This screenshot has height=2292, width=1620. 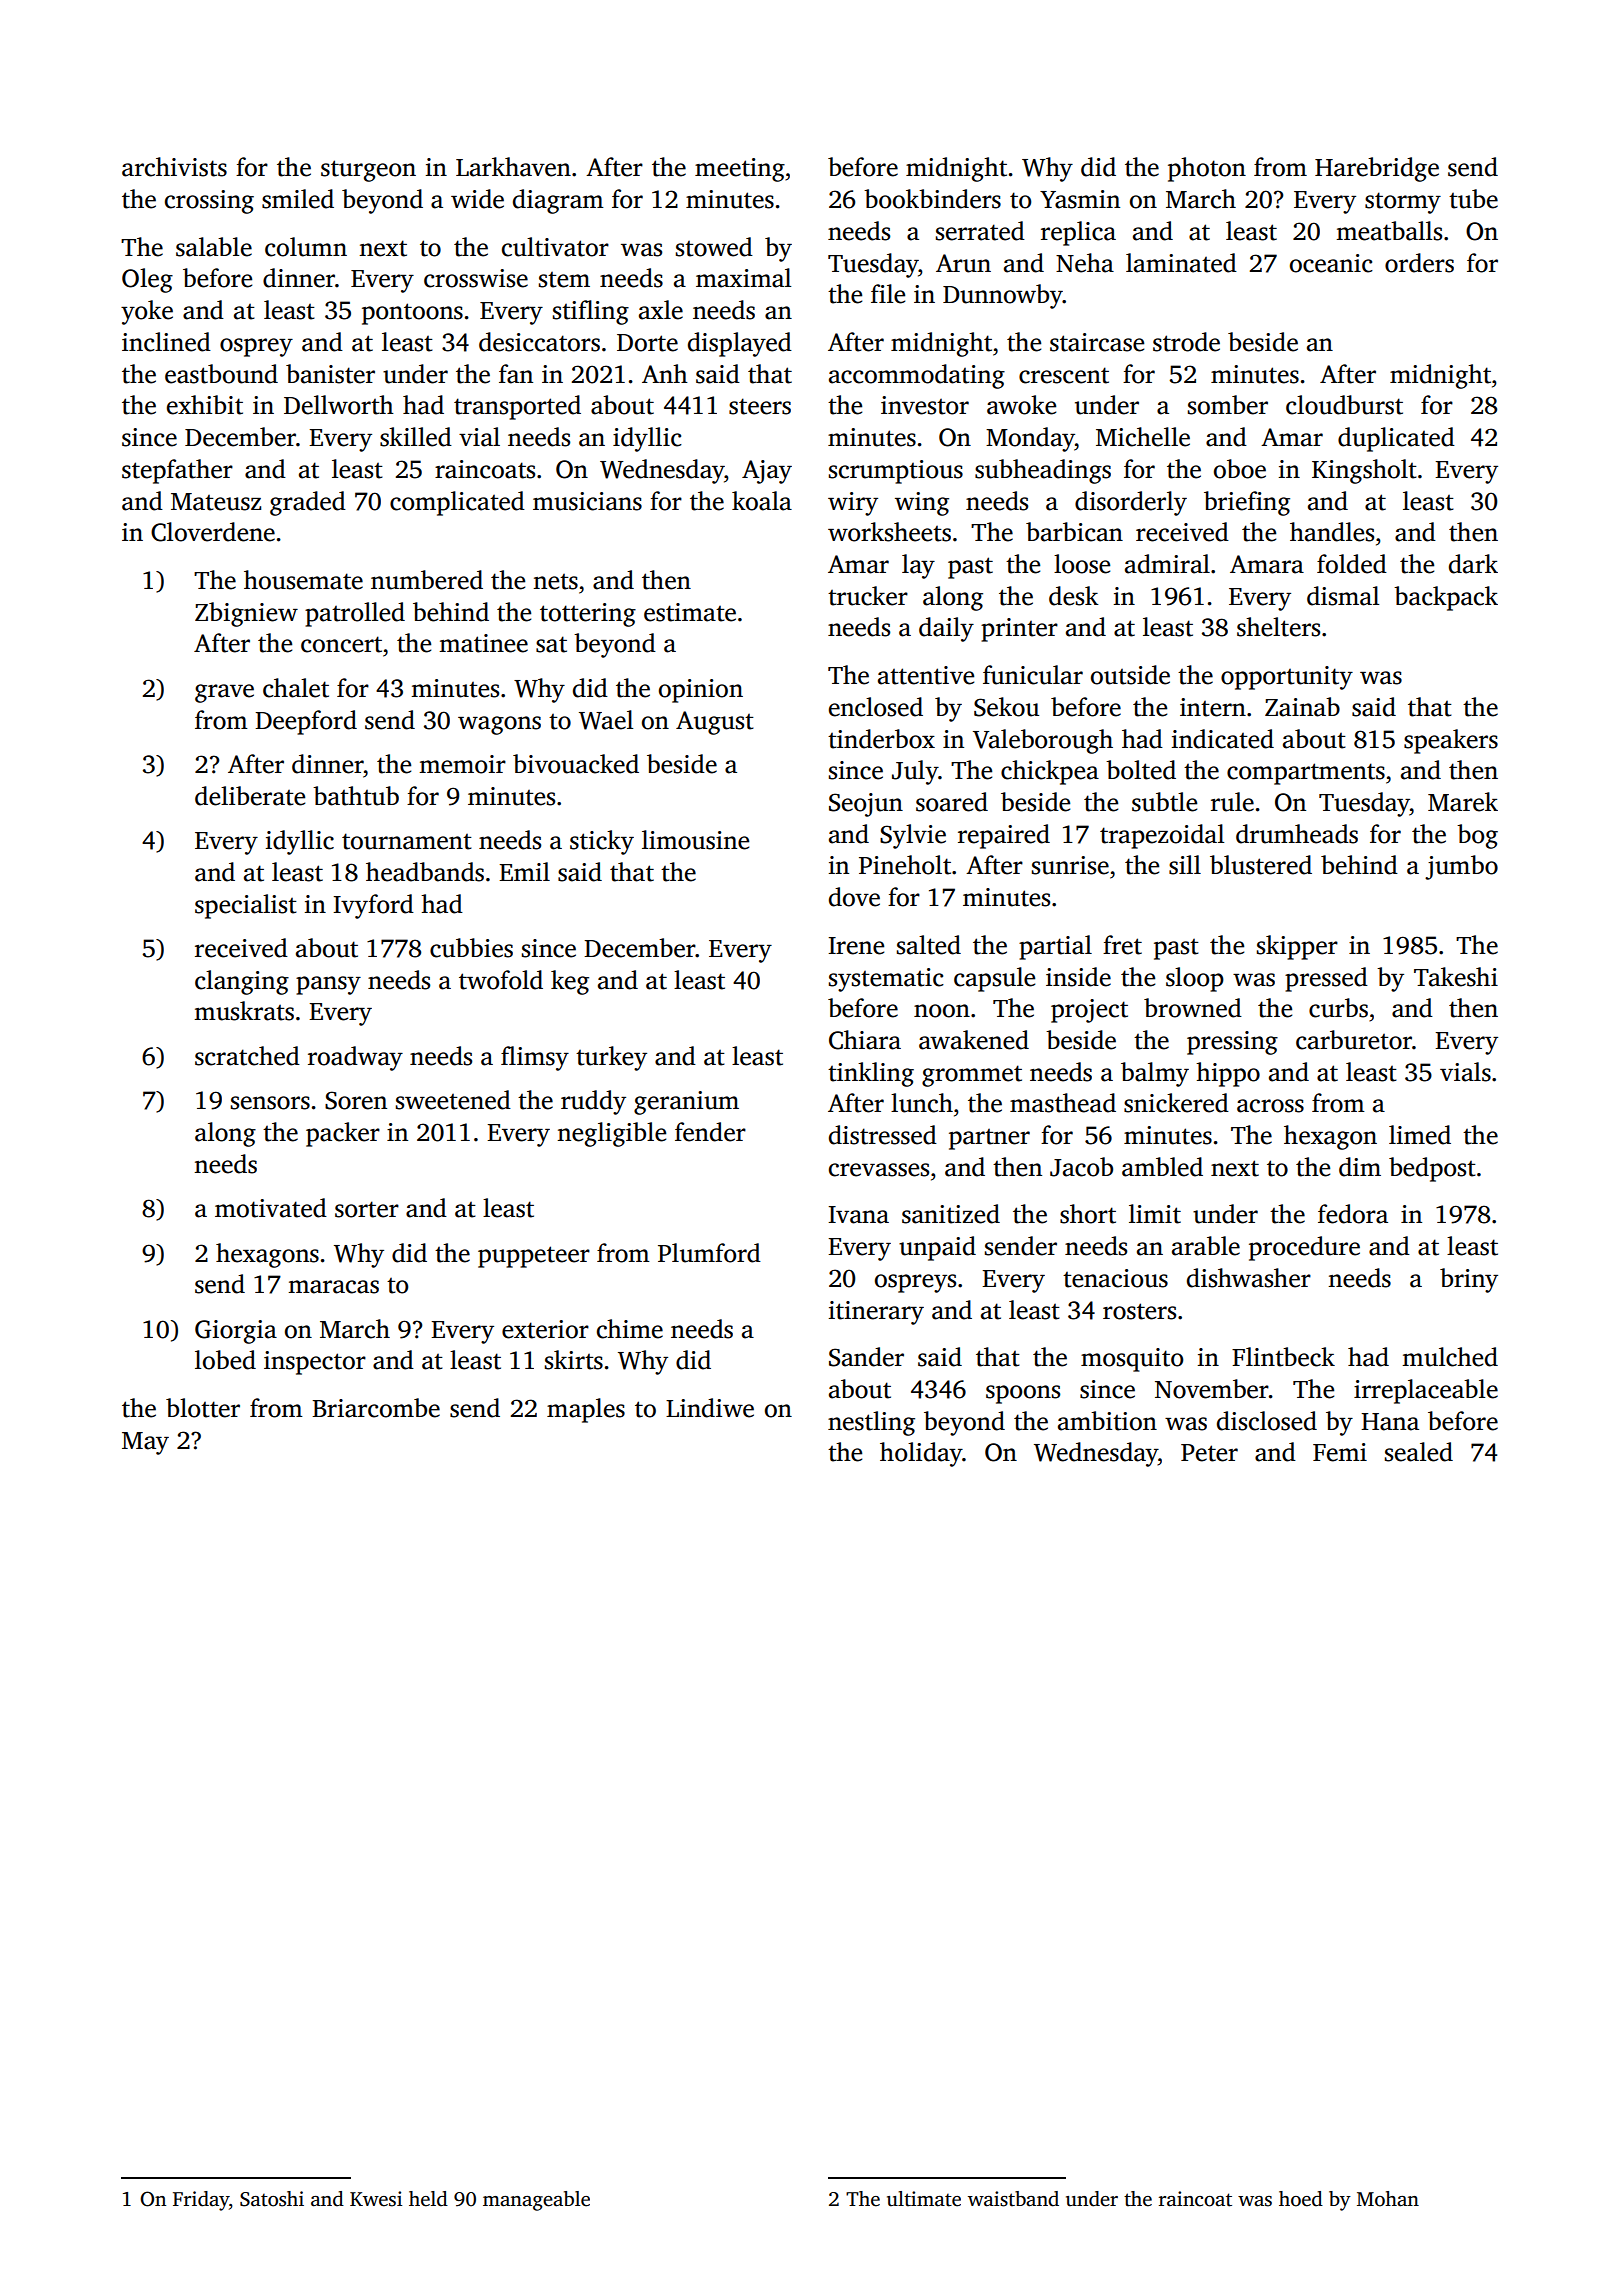 What do you see at coordinates (1023, 1394) in the screenshot?
I see `spoons` at bounding box center [1023, 1394].
